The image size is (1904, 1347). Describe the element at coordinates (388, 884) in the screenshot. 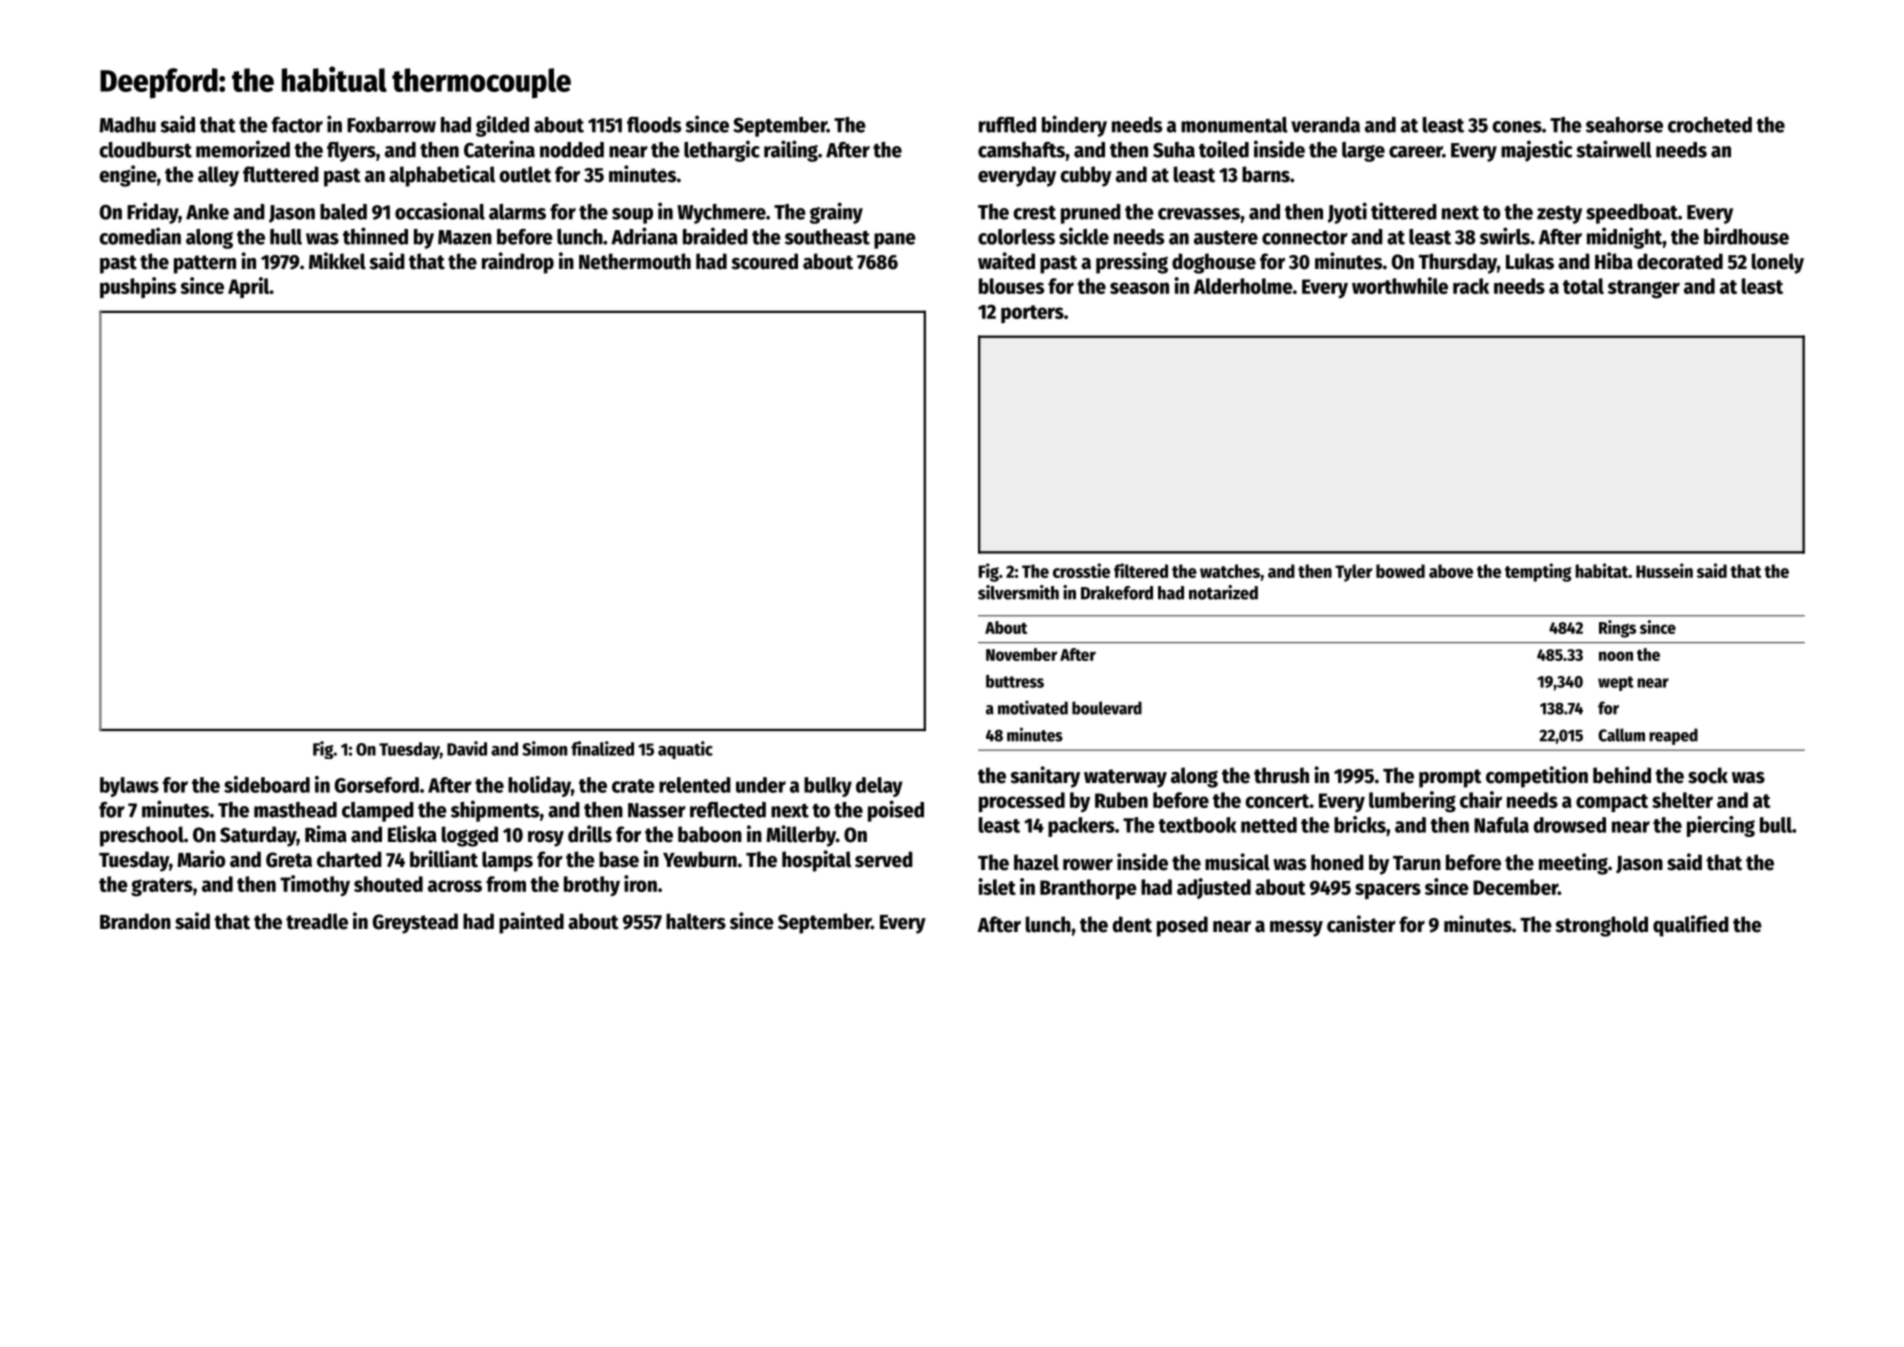

I see `shouted` at that location.
